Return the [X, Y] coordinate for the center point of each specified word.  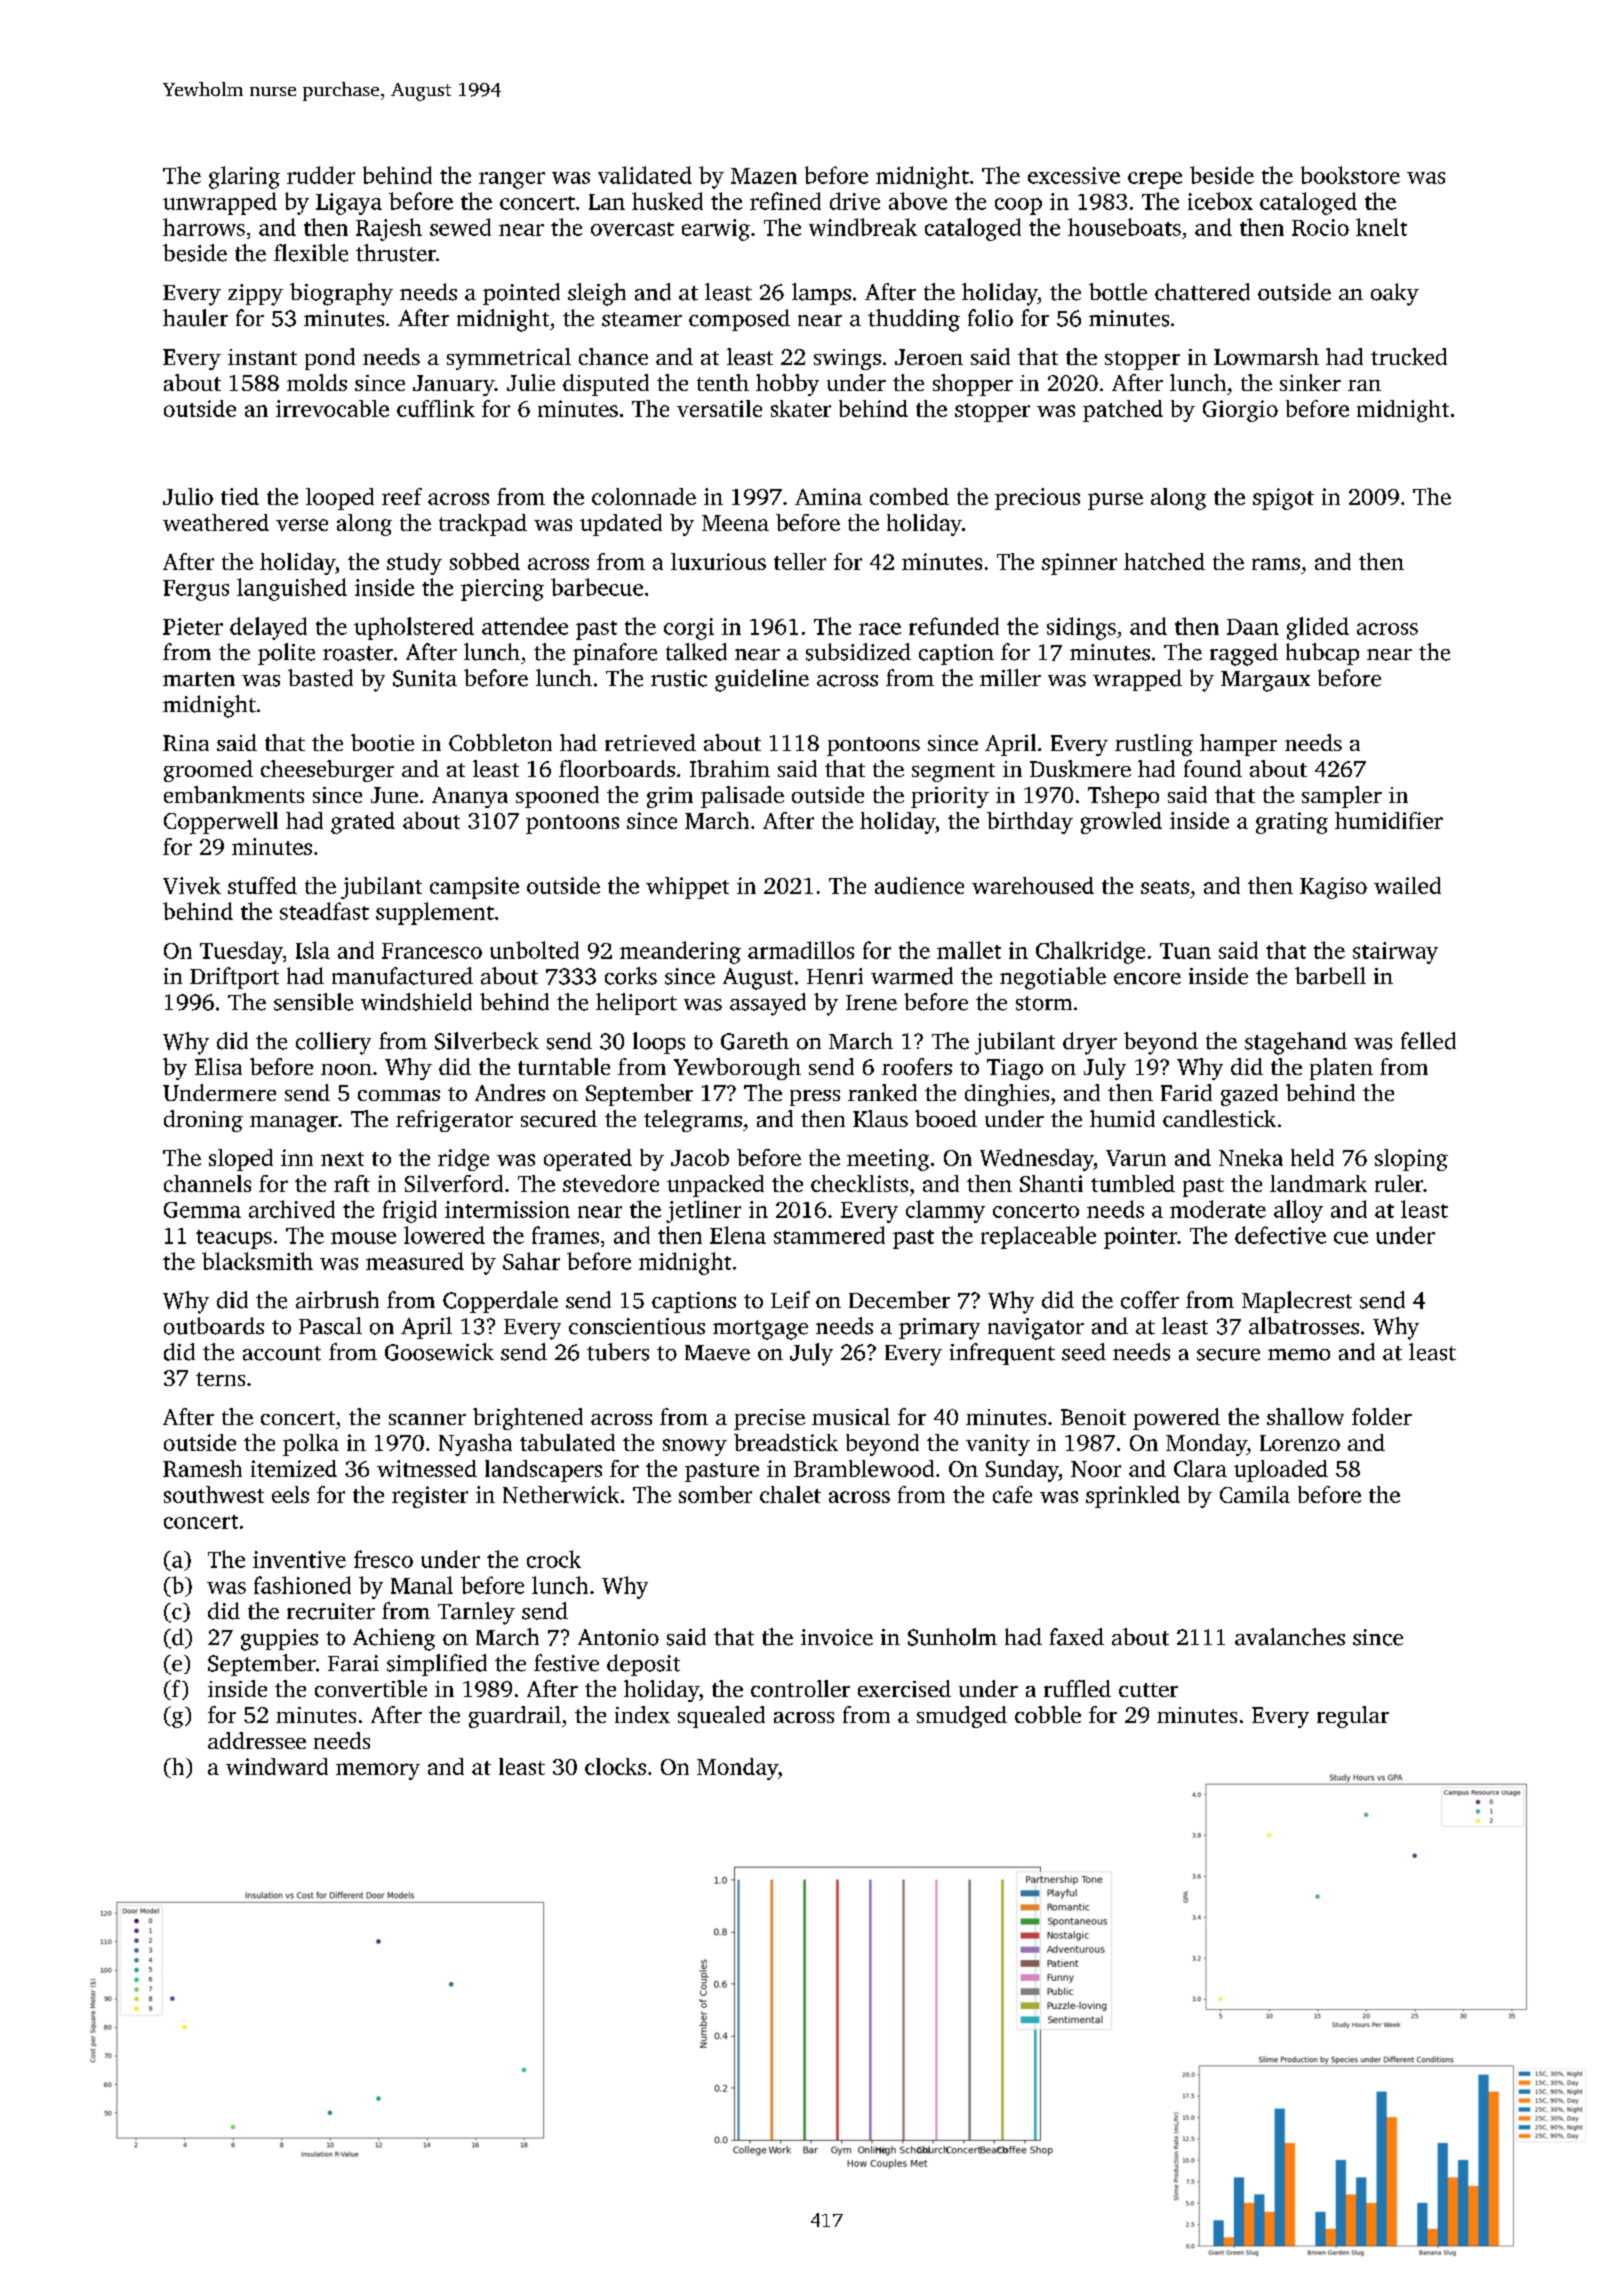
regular [1353, 1717]
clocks [615, 1766]
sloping [1411, 1160]
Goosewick [439, 1352]
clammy [945, 1211]
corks [631, 976]
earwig [716, 230]
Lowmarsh [1266, 356]
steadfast [324, 911]
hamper [1238, 745]
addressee [257, 1740]
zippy [255, 295]
